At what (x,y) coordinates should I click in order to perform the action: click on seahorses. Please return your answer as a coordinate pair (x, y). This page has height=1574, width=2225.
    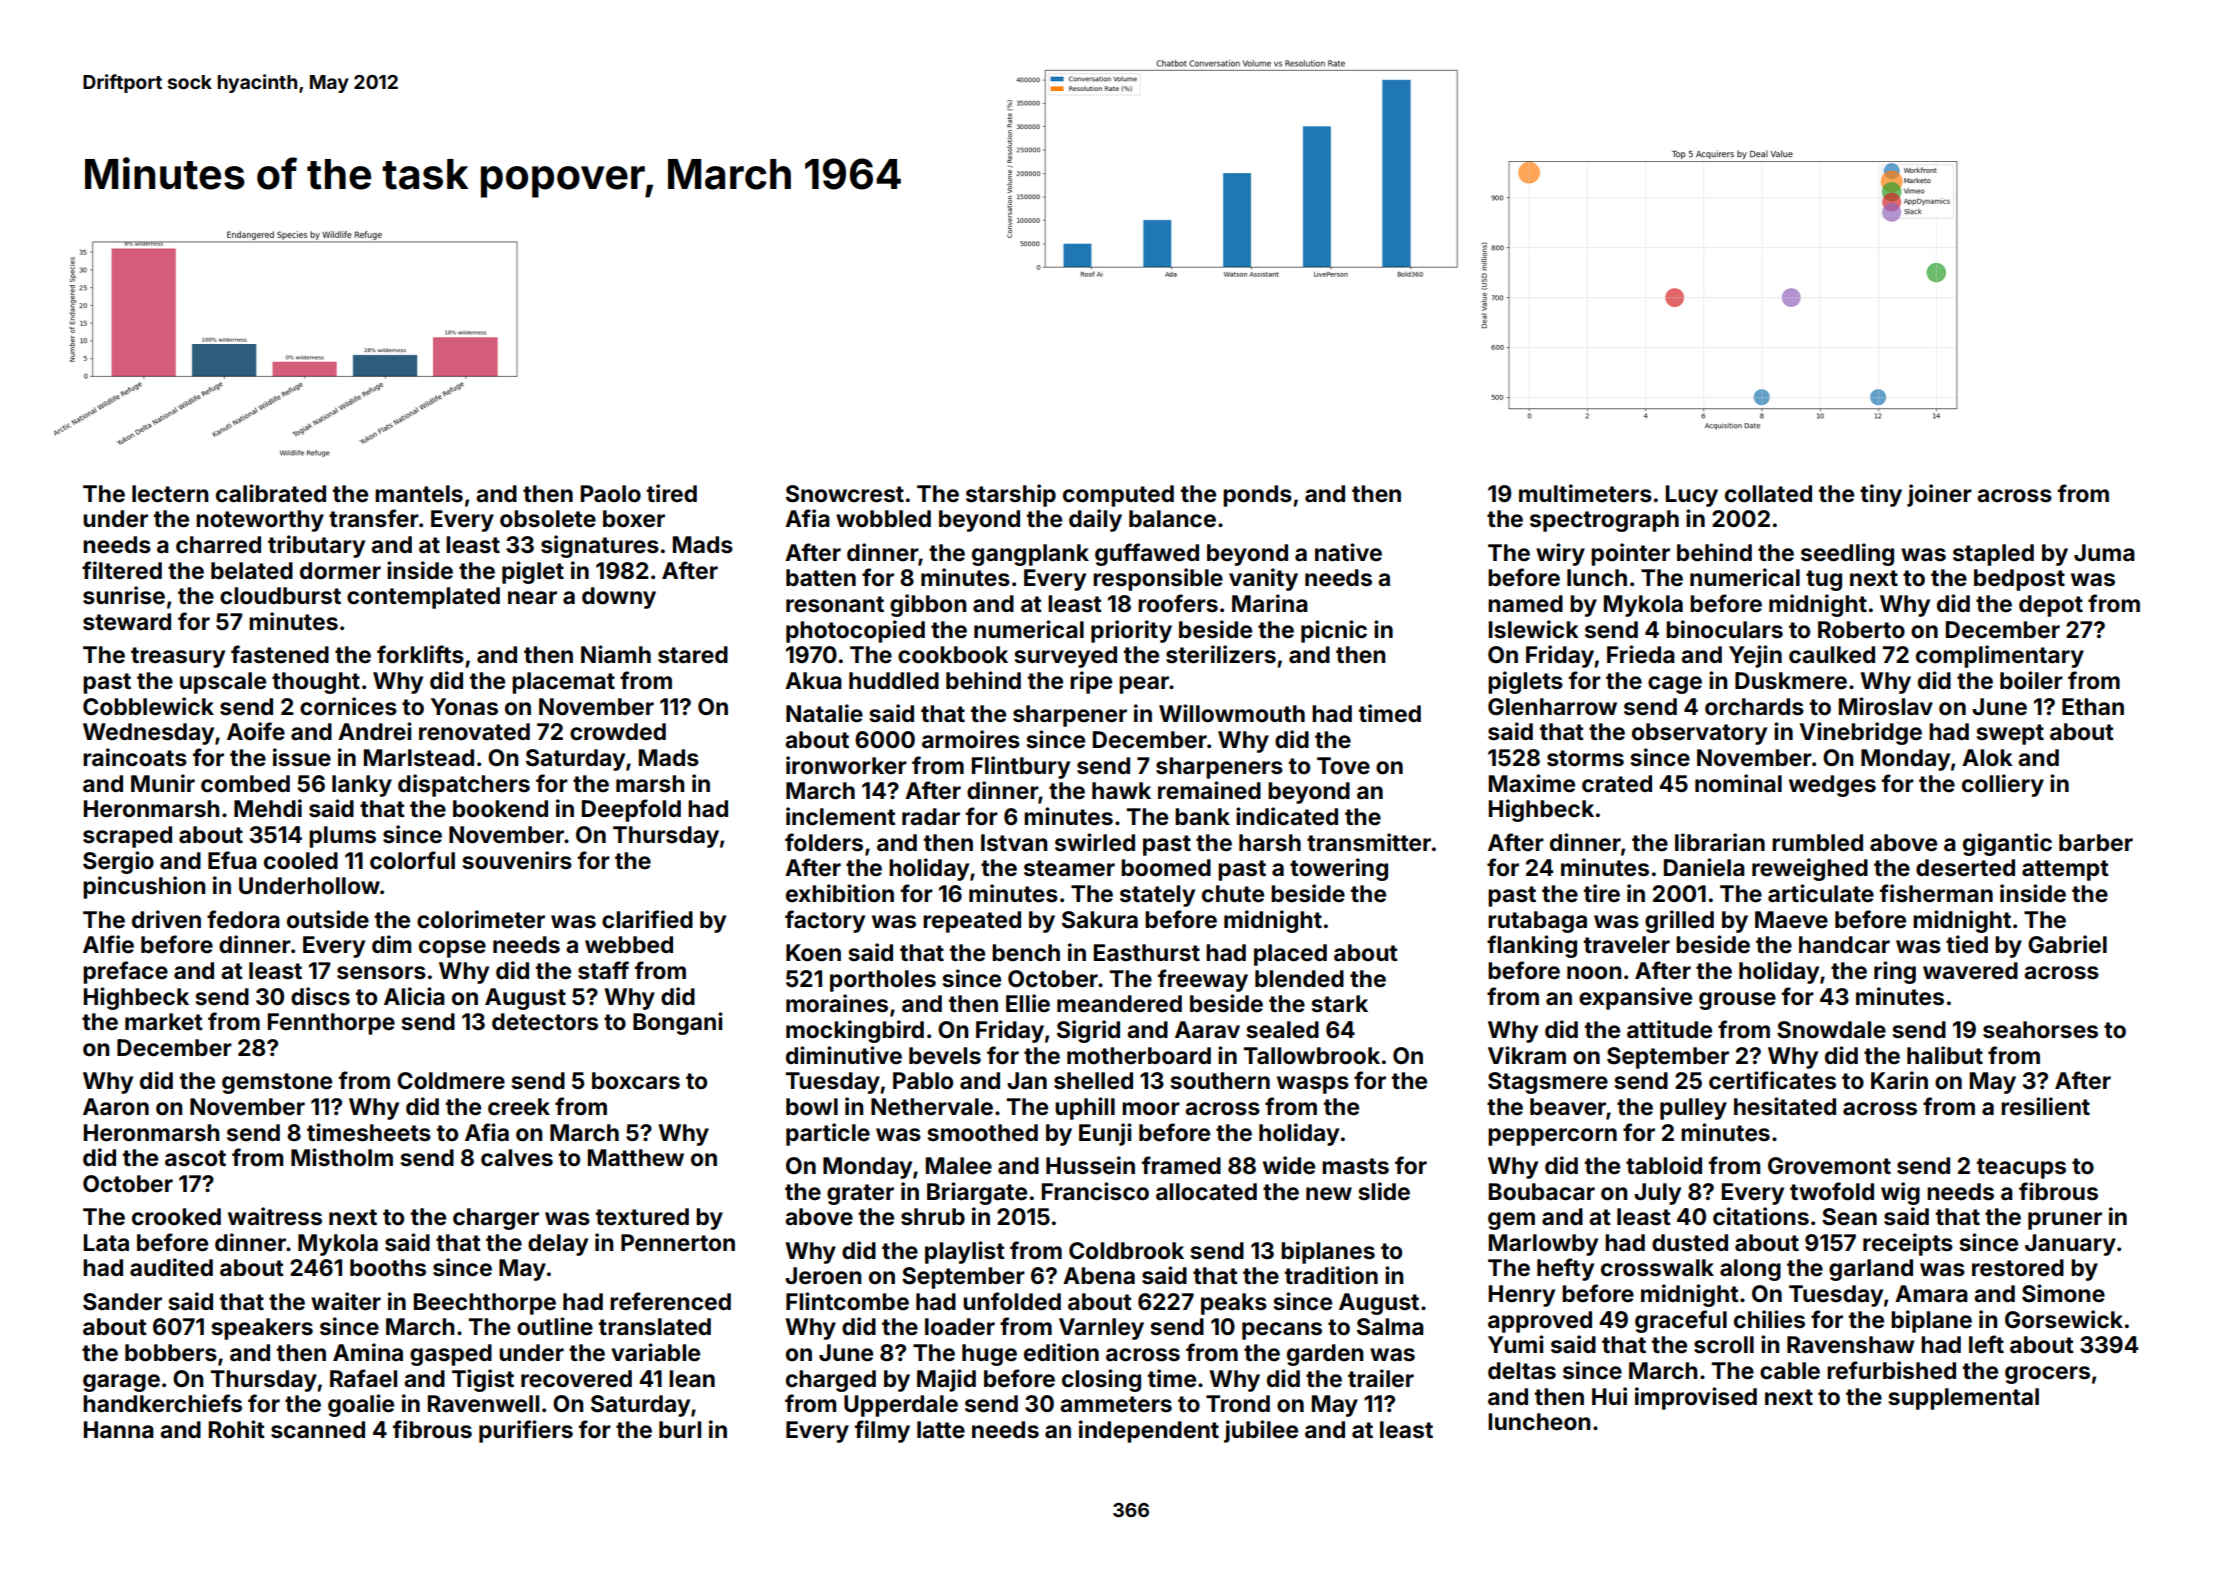
    Looking at the image, I should click on (2040, 1030).
